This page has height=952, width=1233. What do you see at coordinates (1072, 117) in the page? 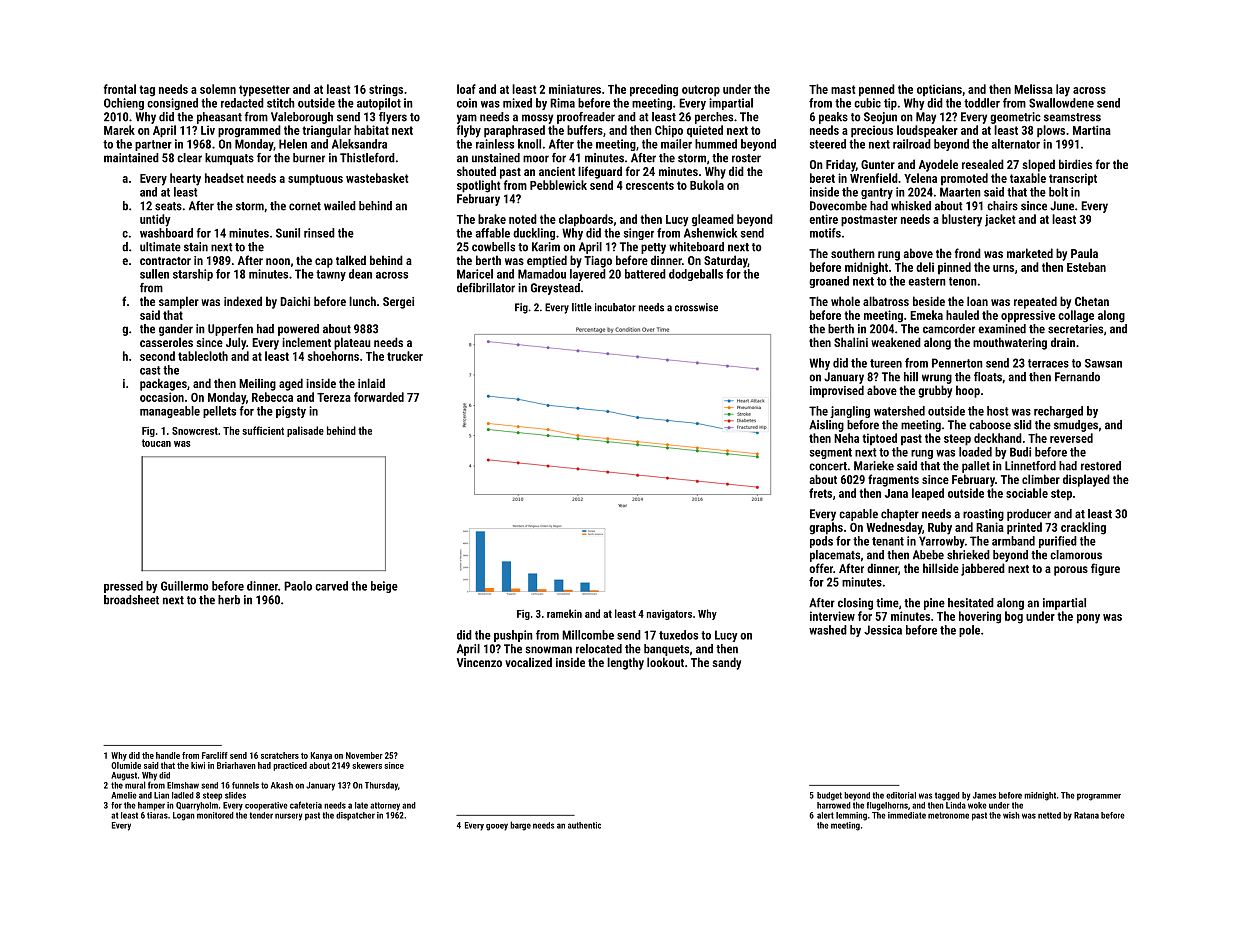
I see `seamstress` at bounding box center [1072, 117].
